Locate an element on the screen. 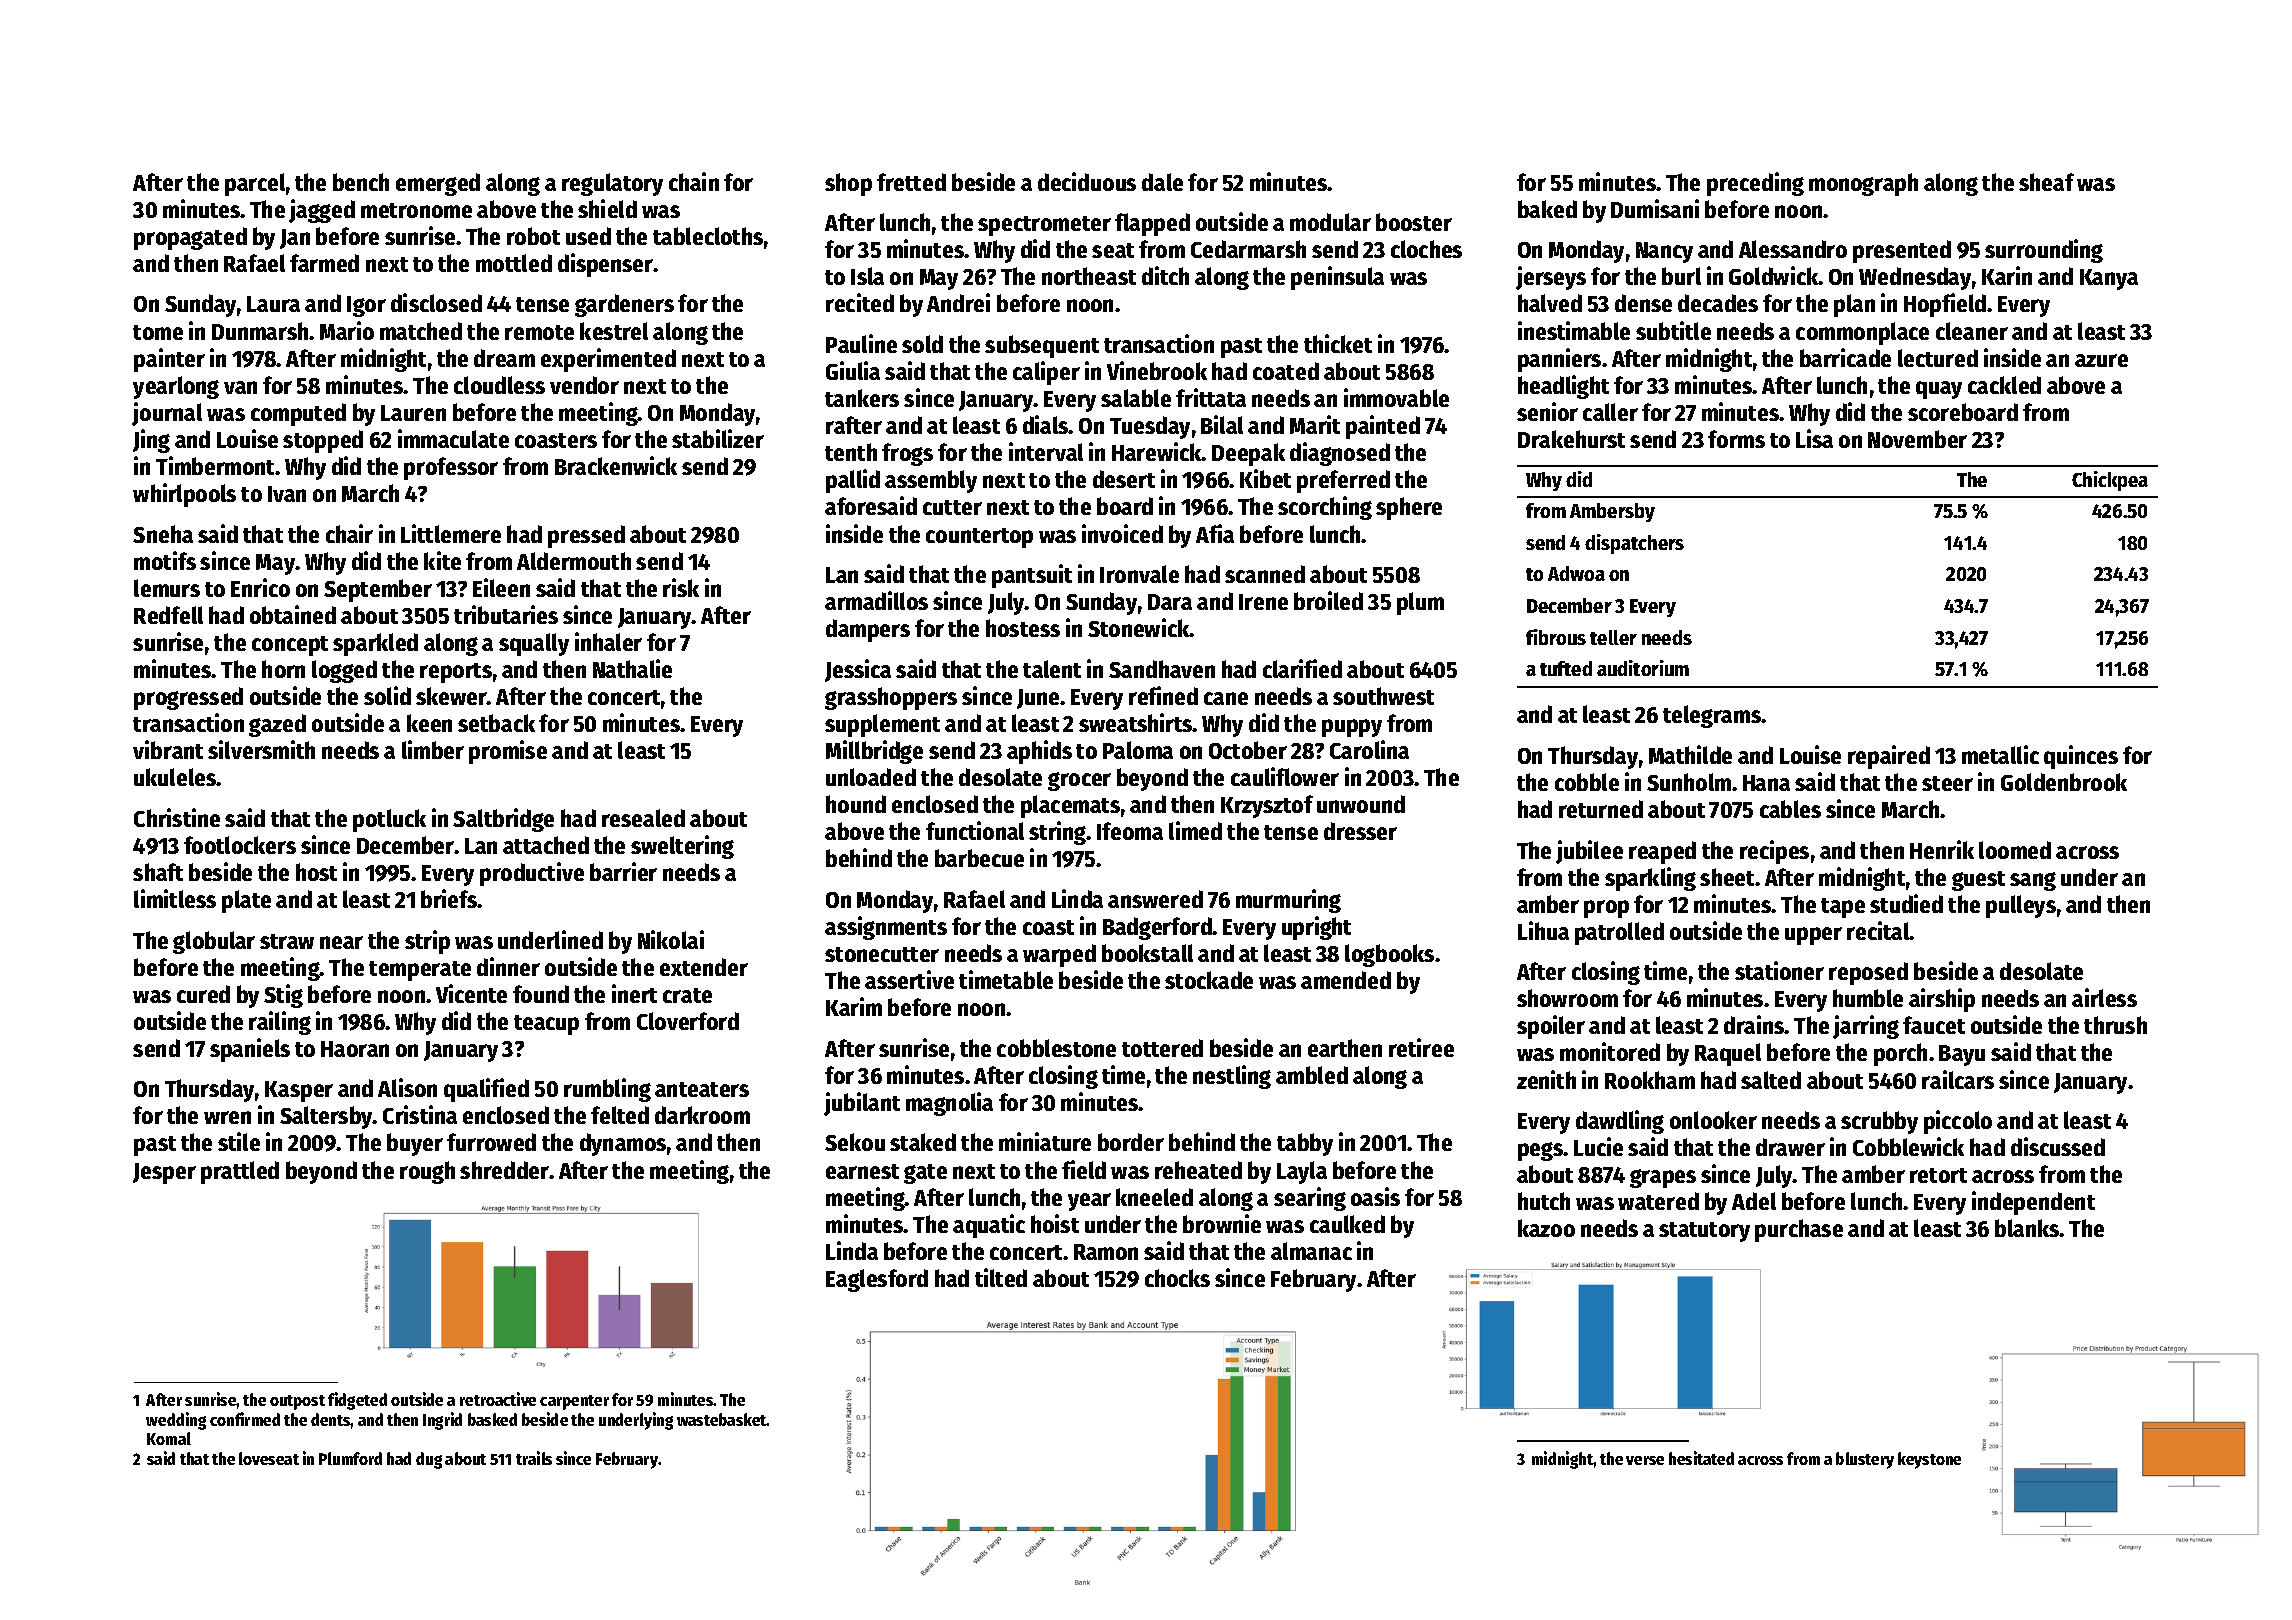 Image resolution: width=2292 pixels, height=1620 pixels. loomed is located at coordinates (2015, 850).
